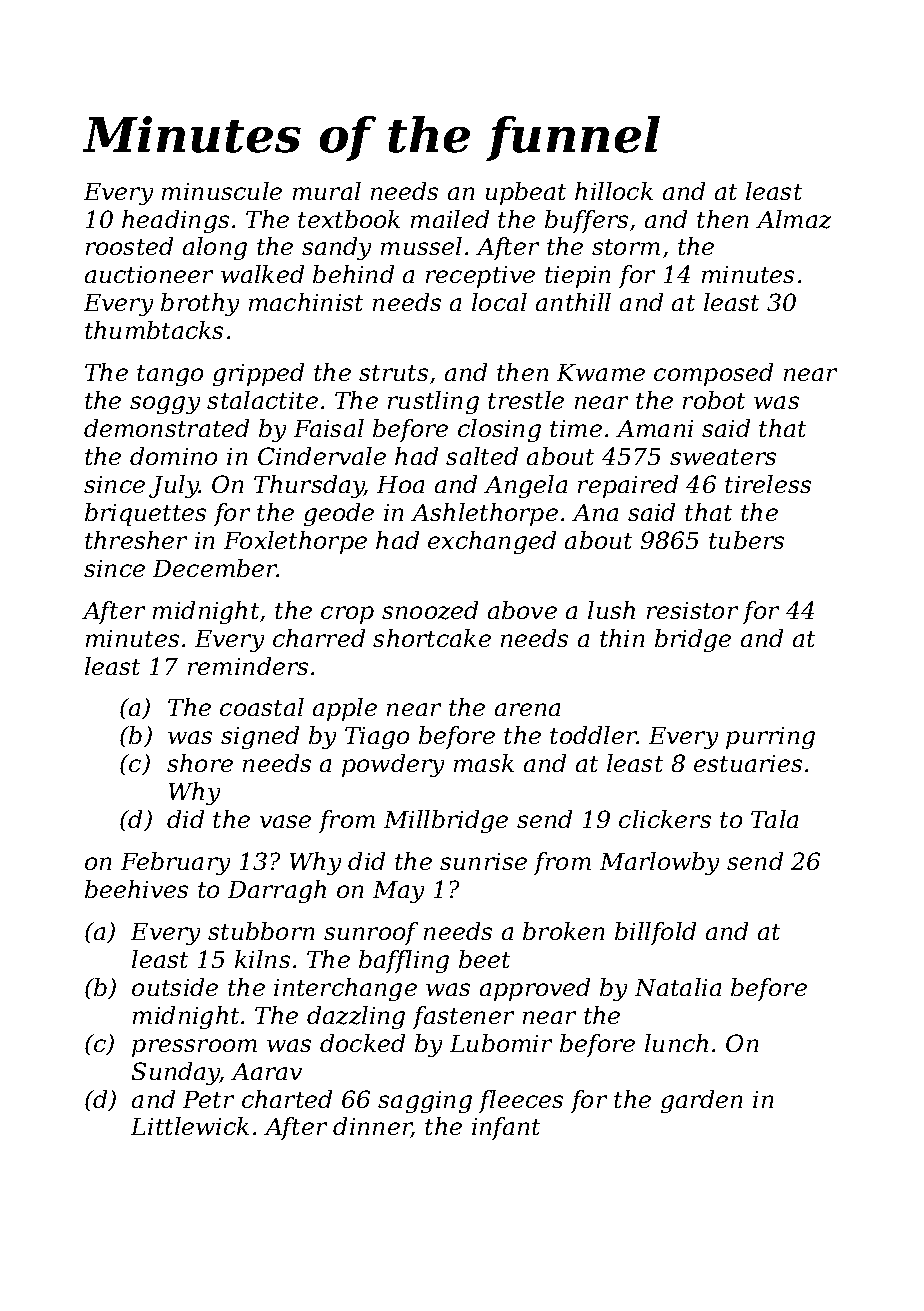  I want to click on toddler, so click(593, 735).
